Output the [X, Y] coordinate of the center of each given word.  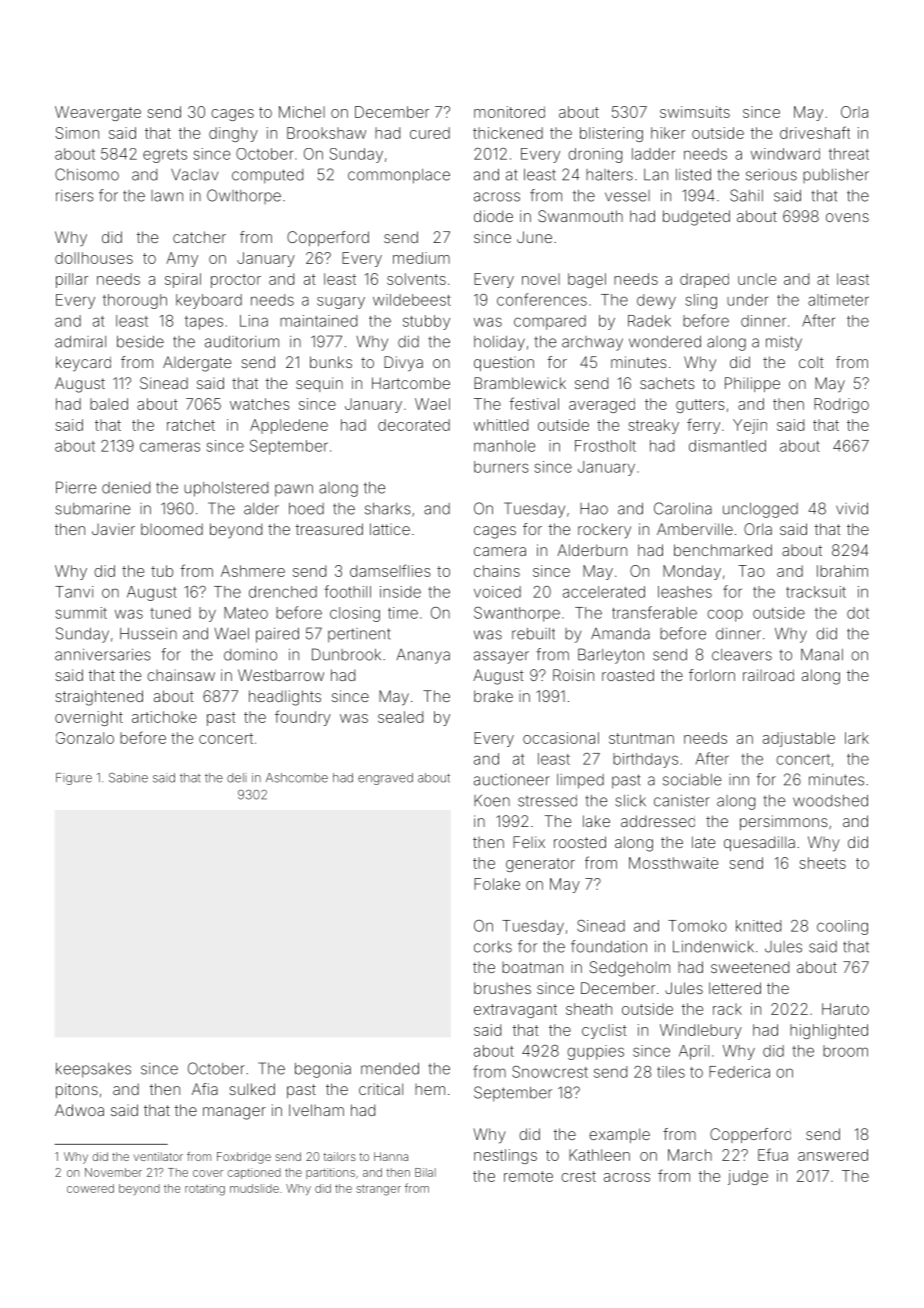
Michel [302, 112]
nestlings [505, 1156]
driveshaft [815, 132]
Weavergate [98, 113]
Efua [773, 1154]
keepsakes [93, 1070]
